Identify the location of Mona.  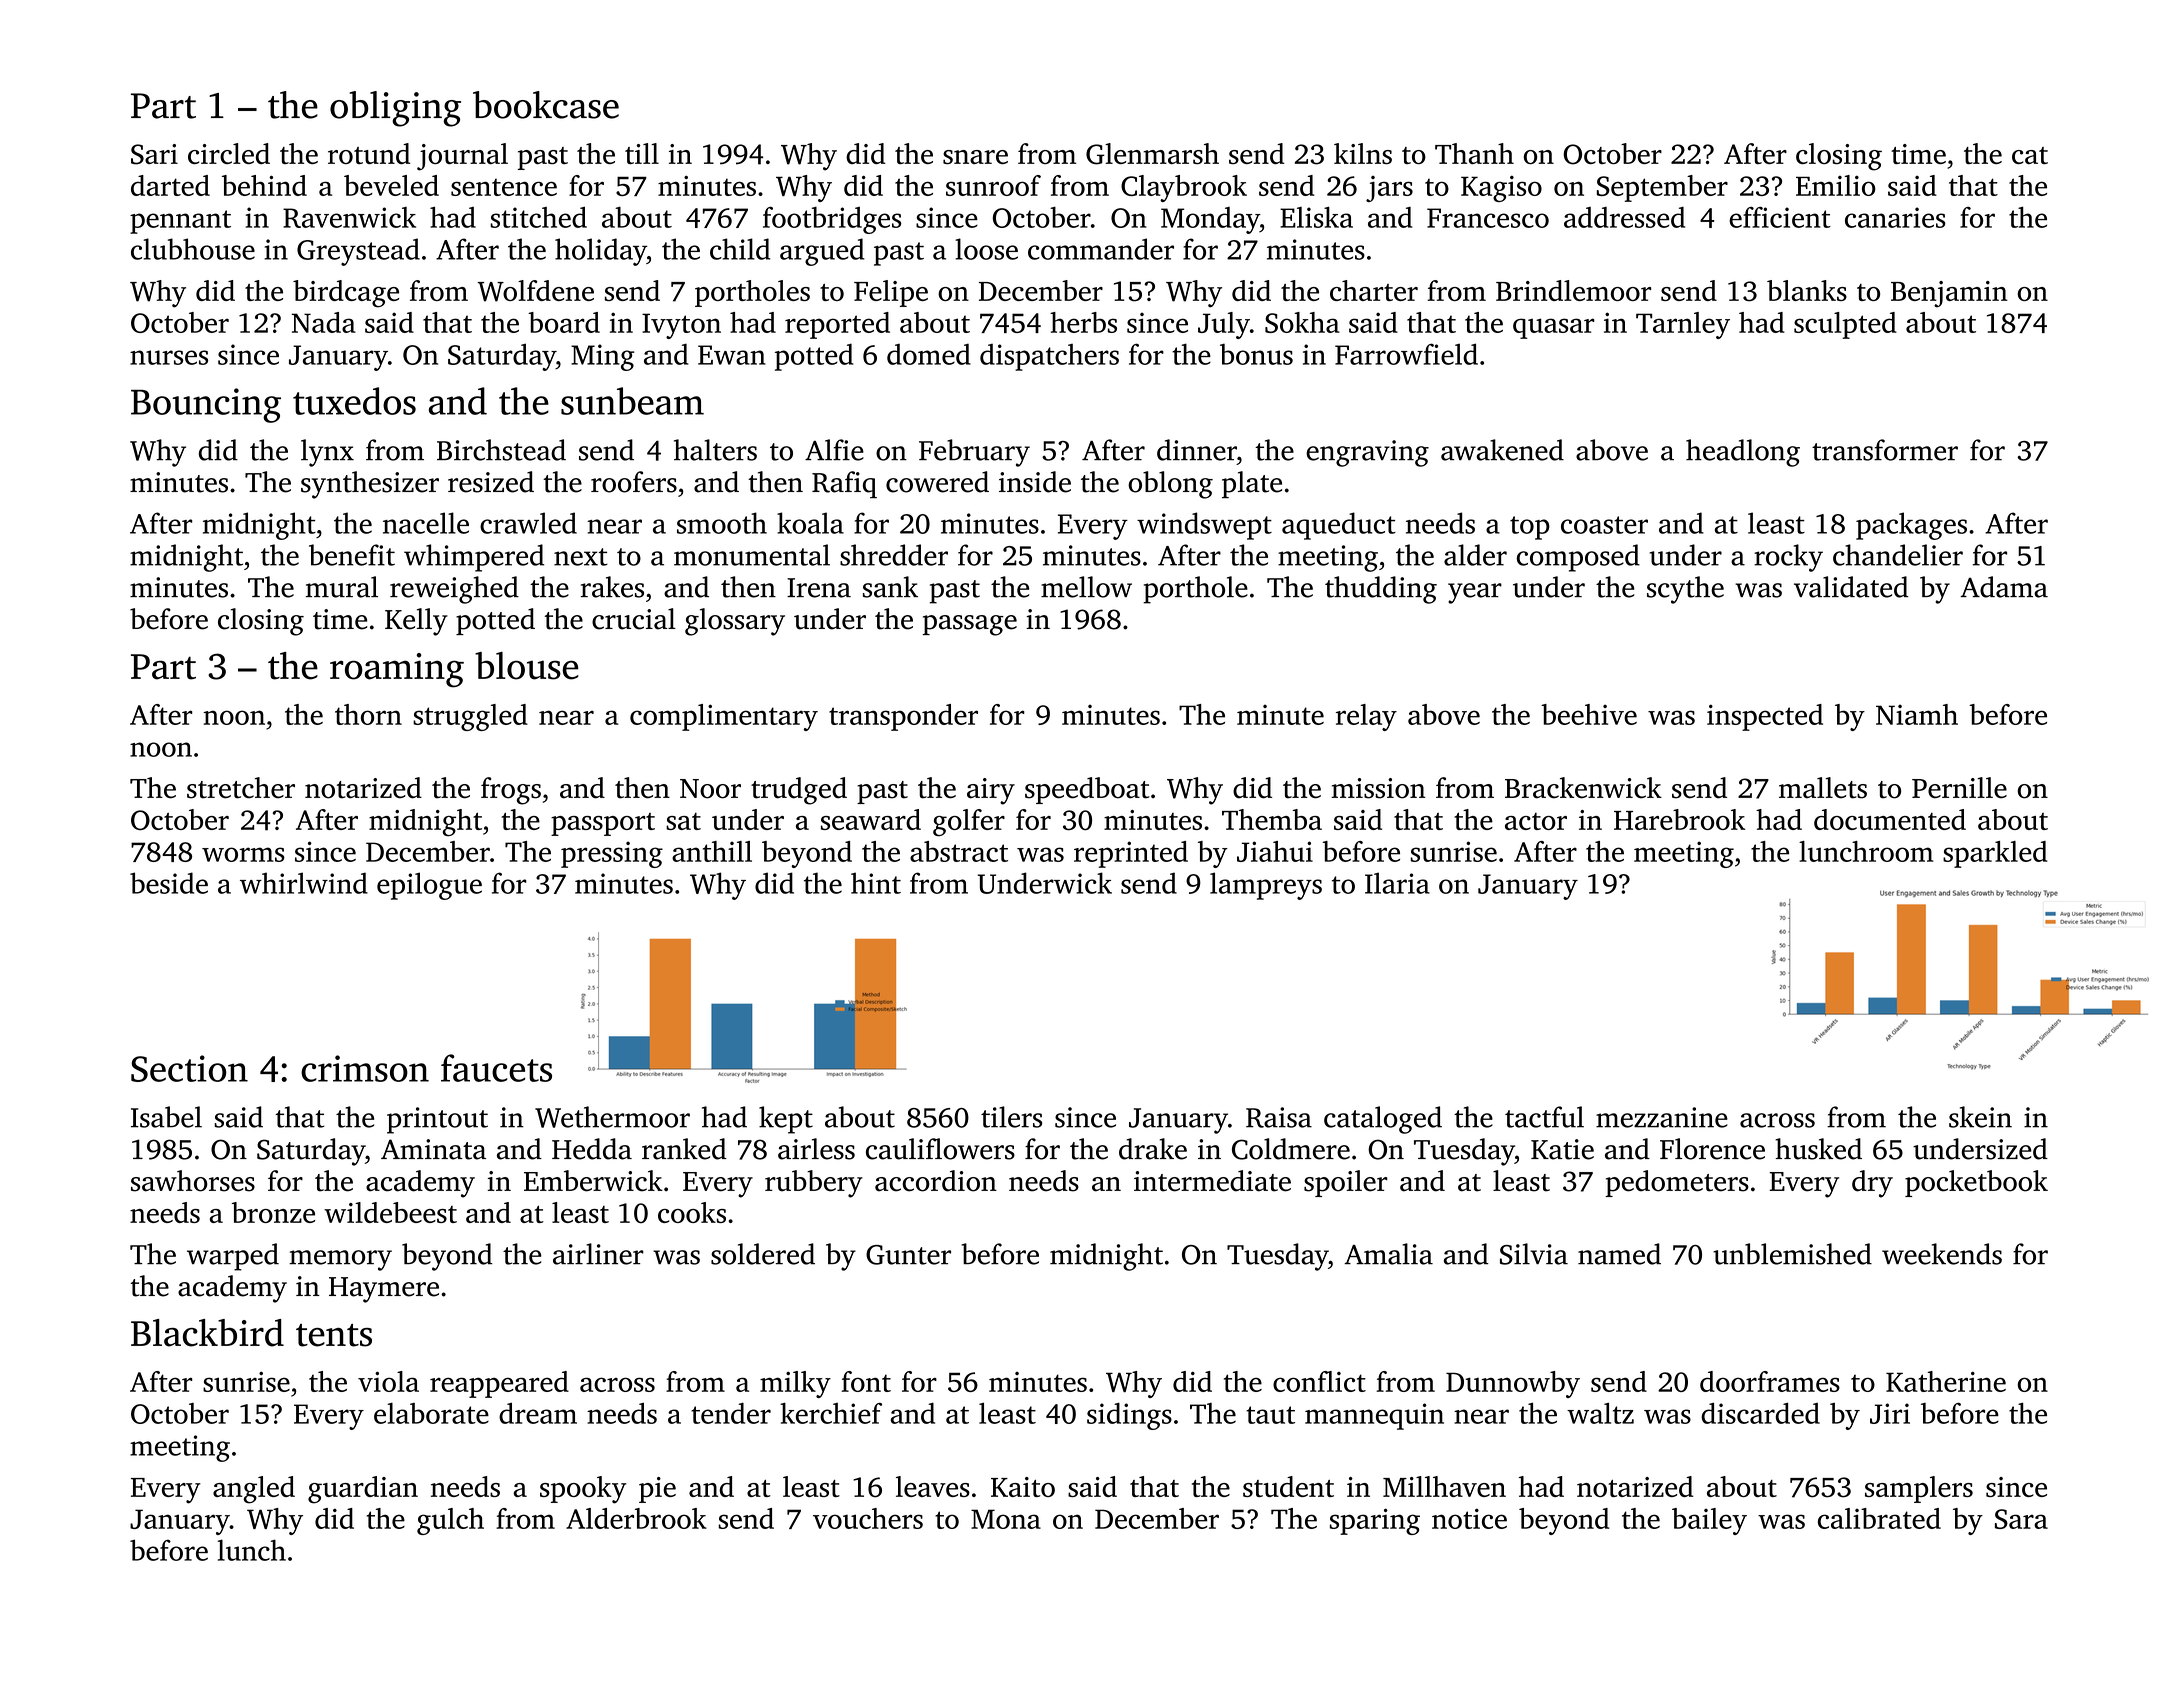
(1006, 1519).
